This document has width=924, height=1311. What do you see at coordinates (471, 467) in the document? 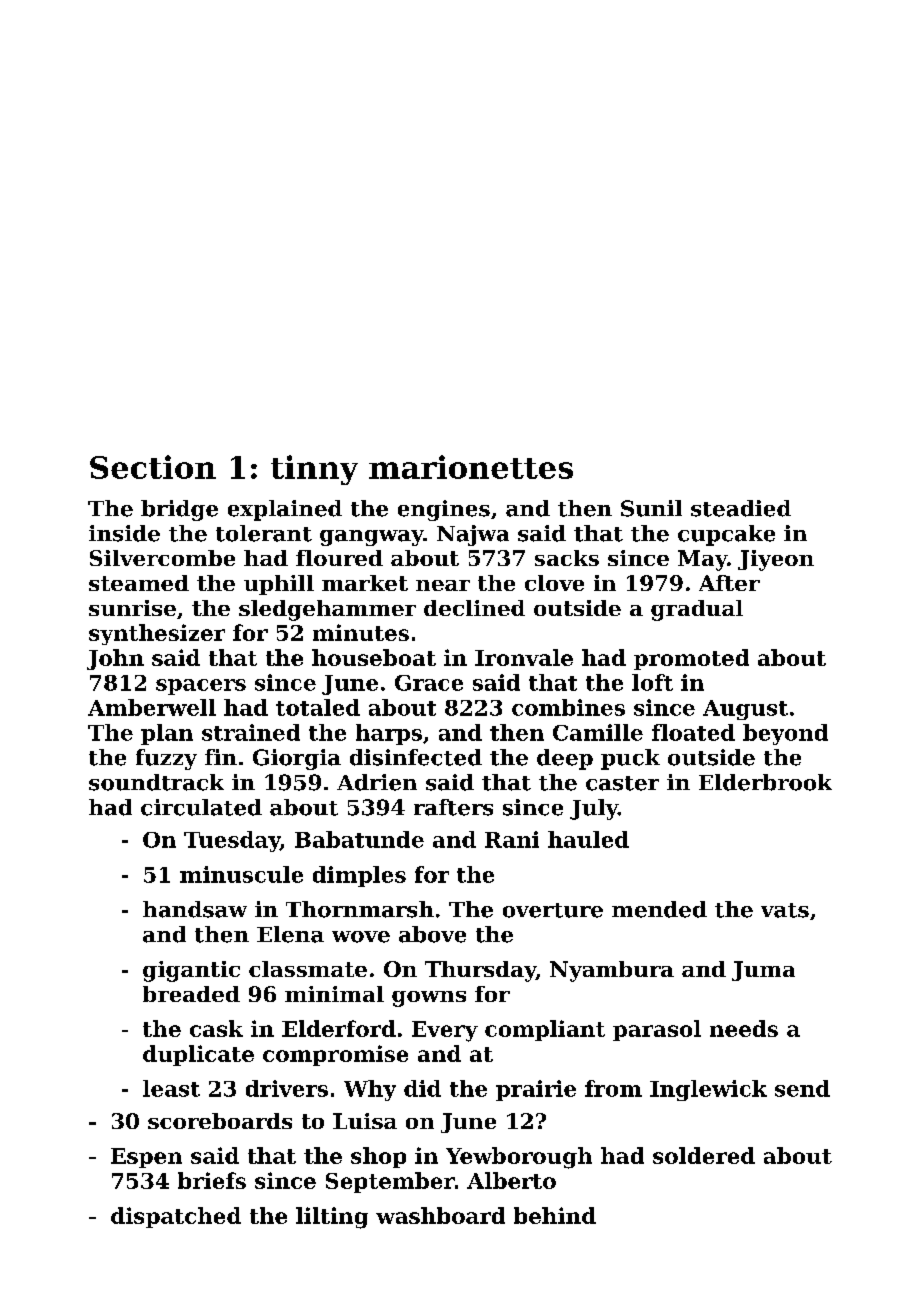
I see `marionettes` at bounding box center [471, 467].
